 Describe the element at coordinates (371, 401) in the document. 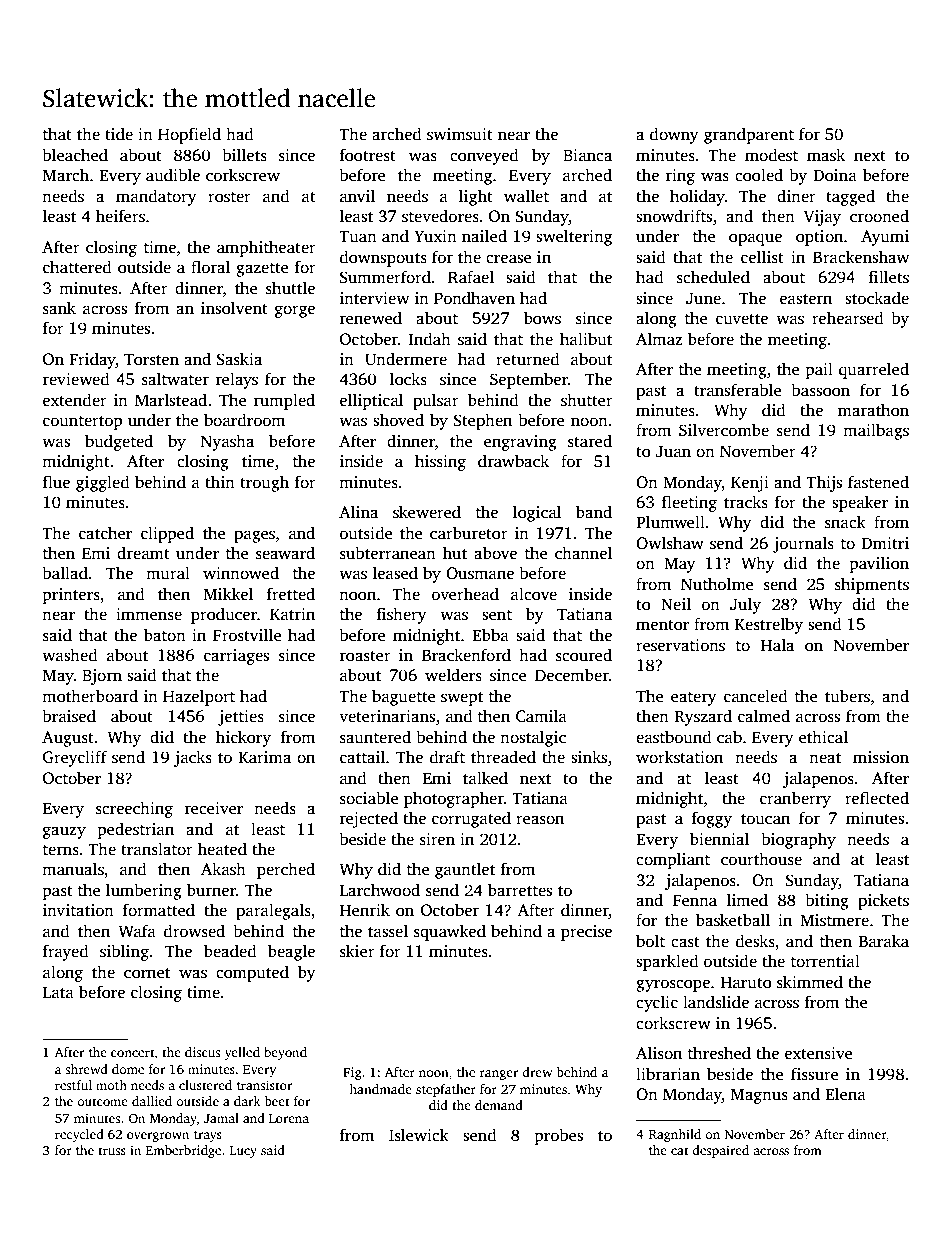

I see `elliptical` at that location.
